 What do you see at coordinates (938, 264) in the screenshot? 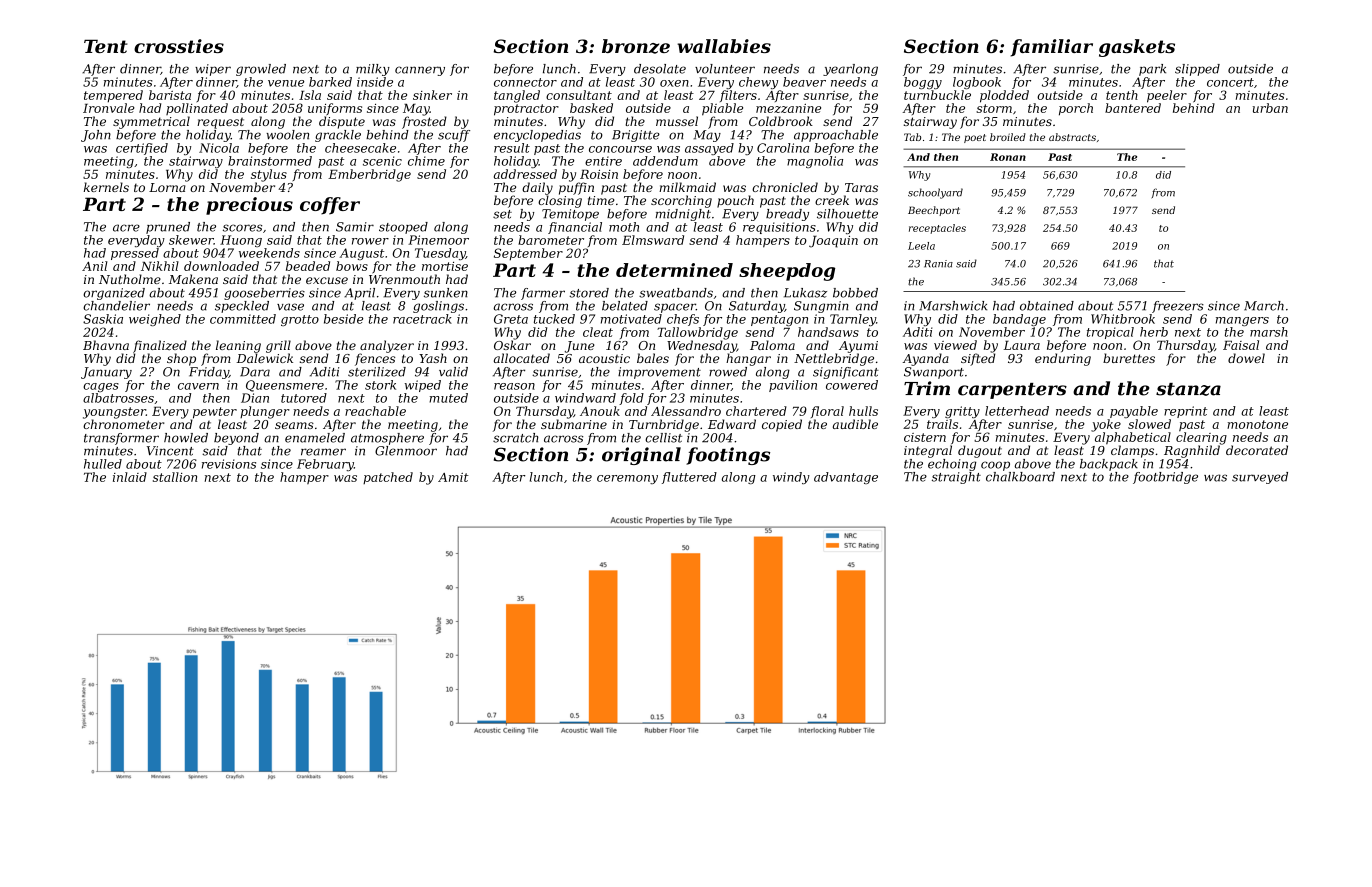
I see `Rania` at bounding box center [938, 264].
